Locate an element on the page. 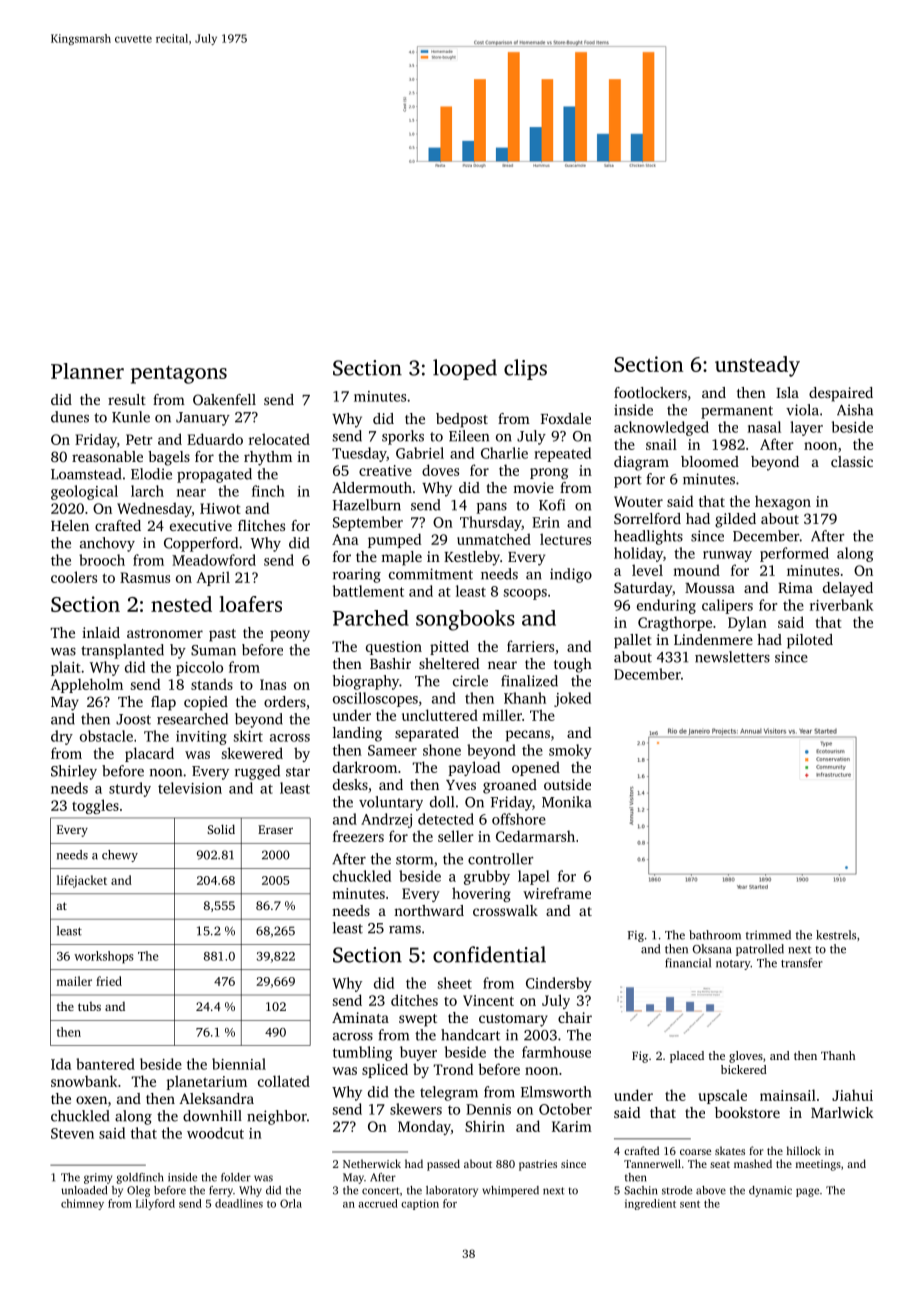 This document has width=924, height=1308. clips is located at coordinates (525, 369).
